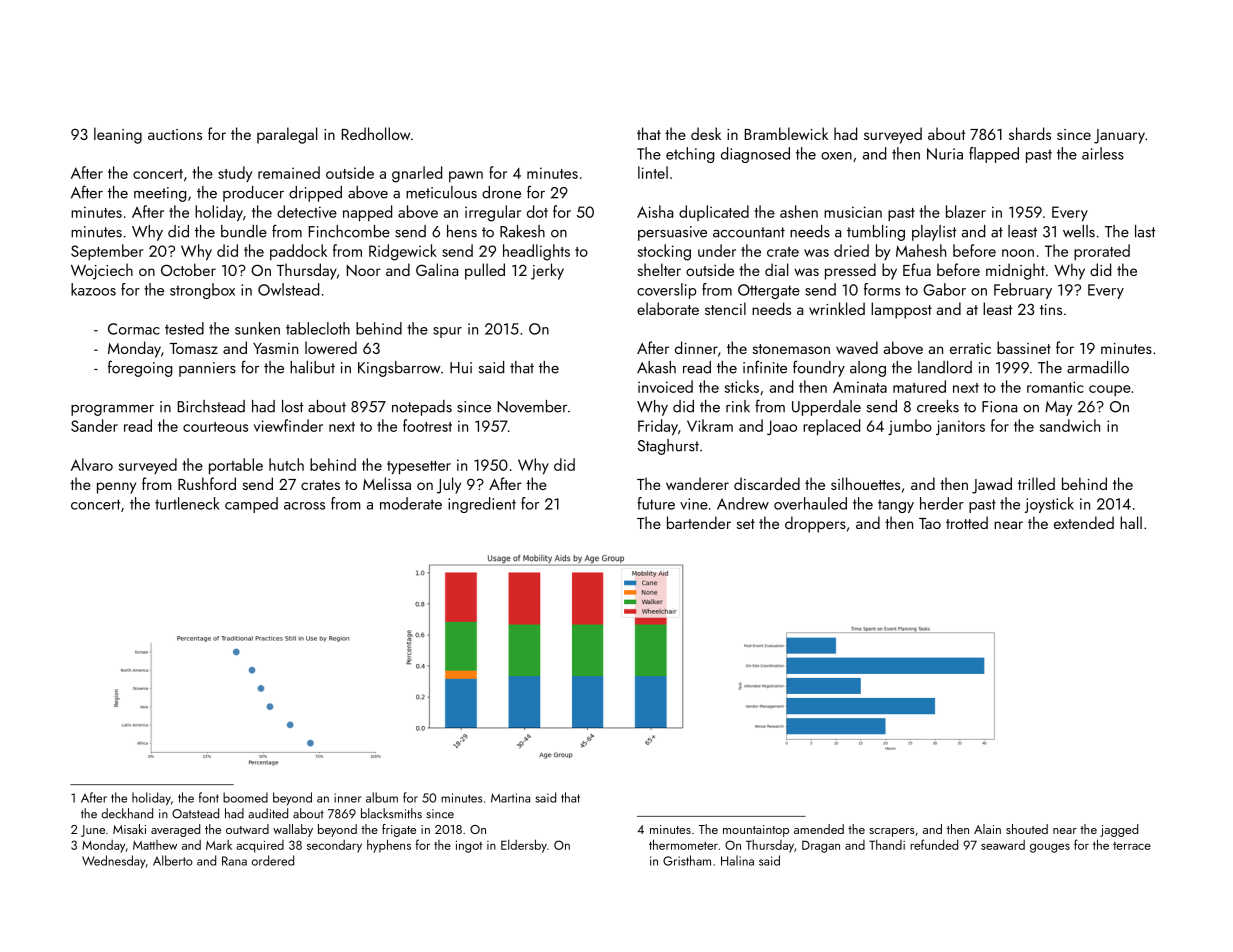  Describe the element at coordinates (524, 846) in the screenshot. I see `Eldersby` at that location.
